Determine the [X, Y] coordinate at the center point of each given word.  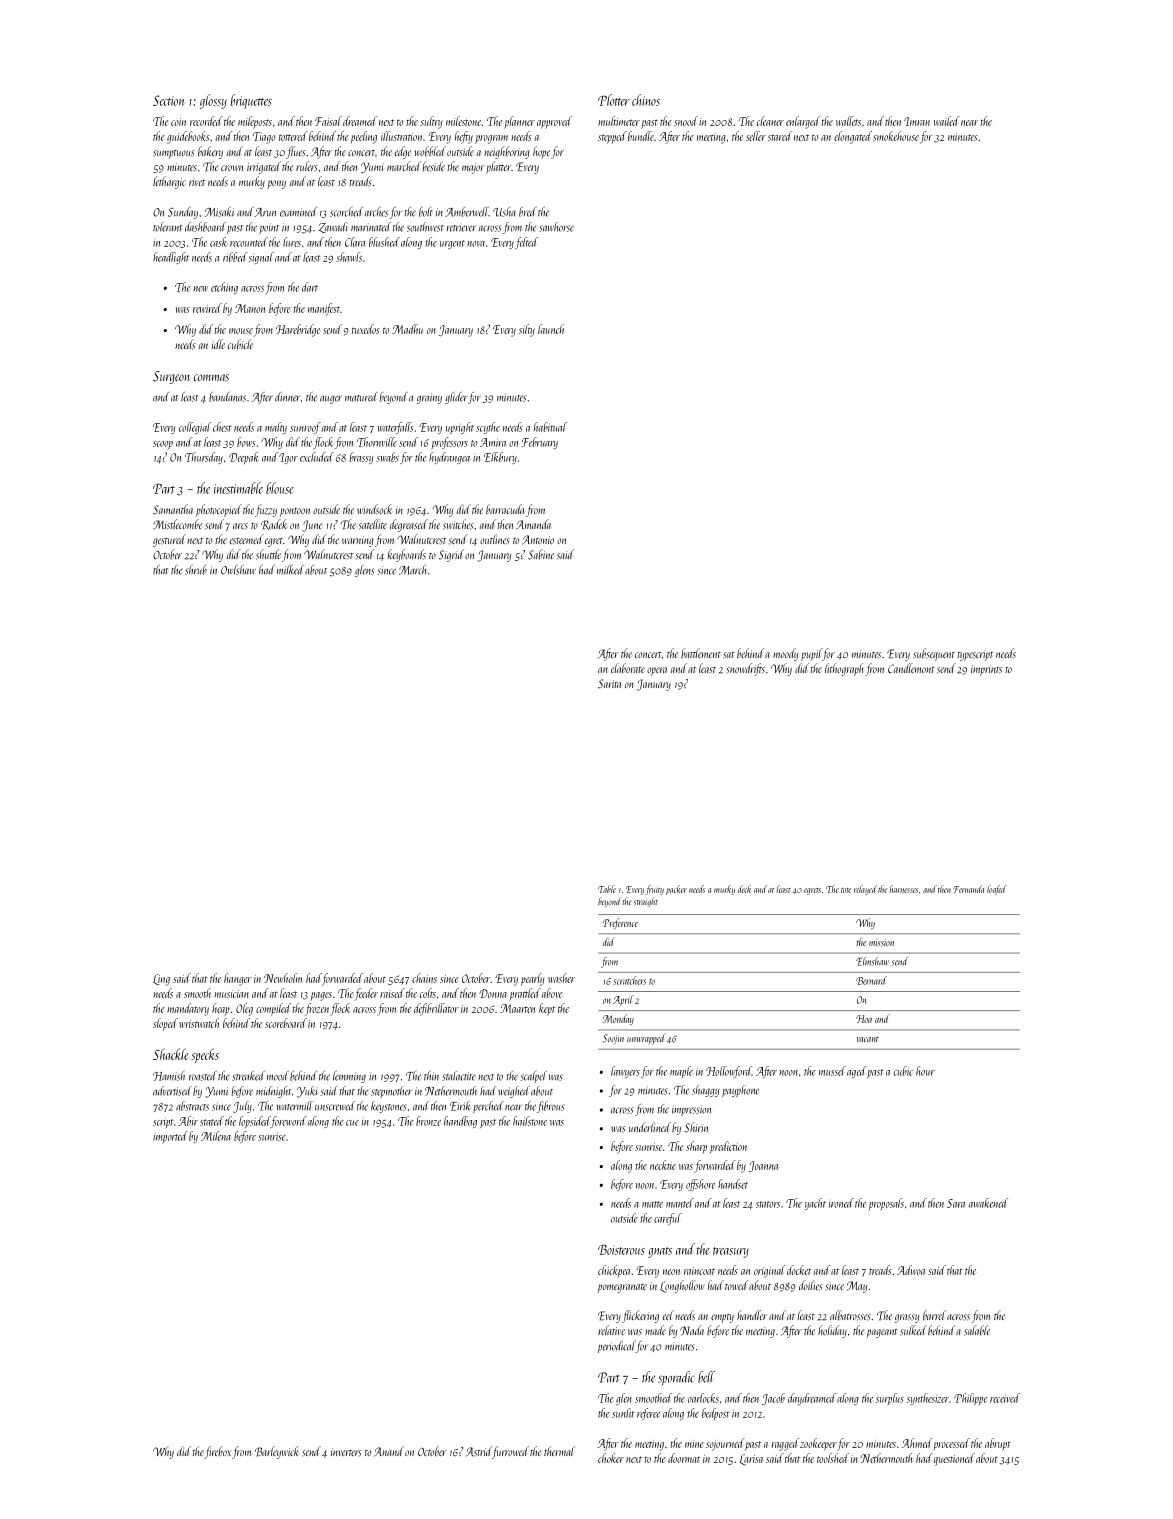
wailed [947, 121]
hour [925, 1071]
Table [607, 889]
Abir [188, 1121]
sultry [431, 122]
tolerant [167, 227]
